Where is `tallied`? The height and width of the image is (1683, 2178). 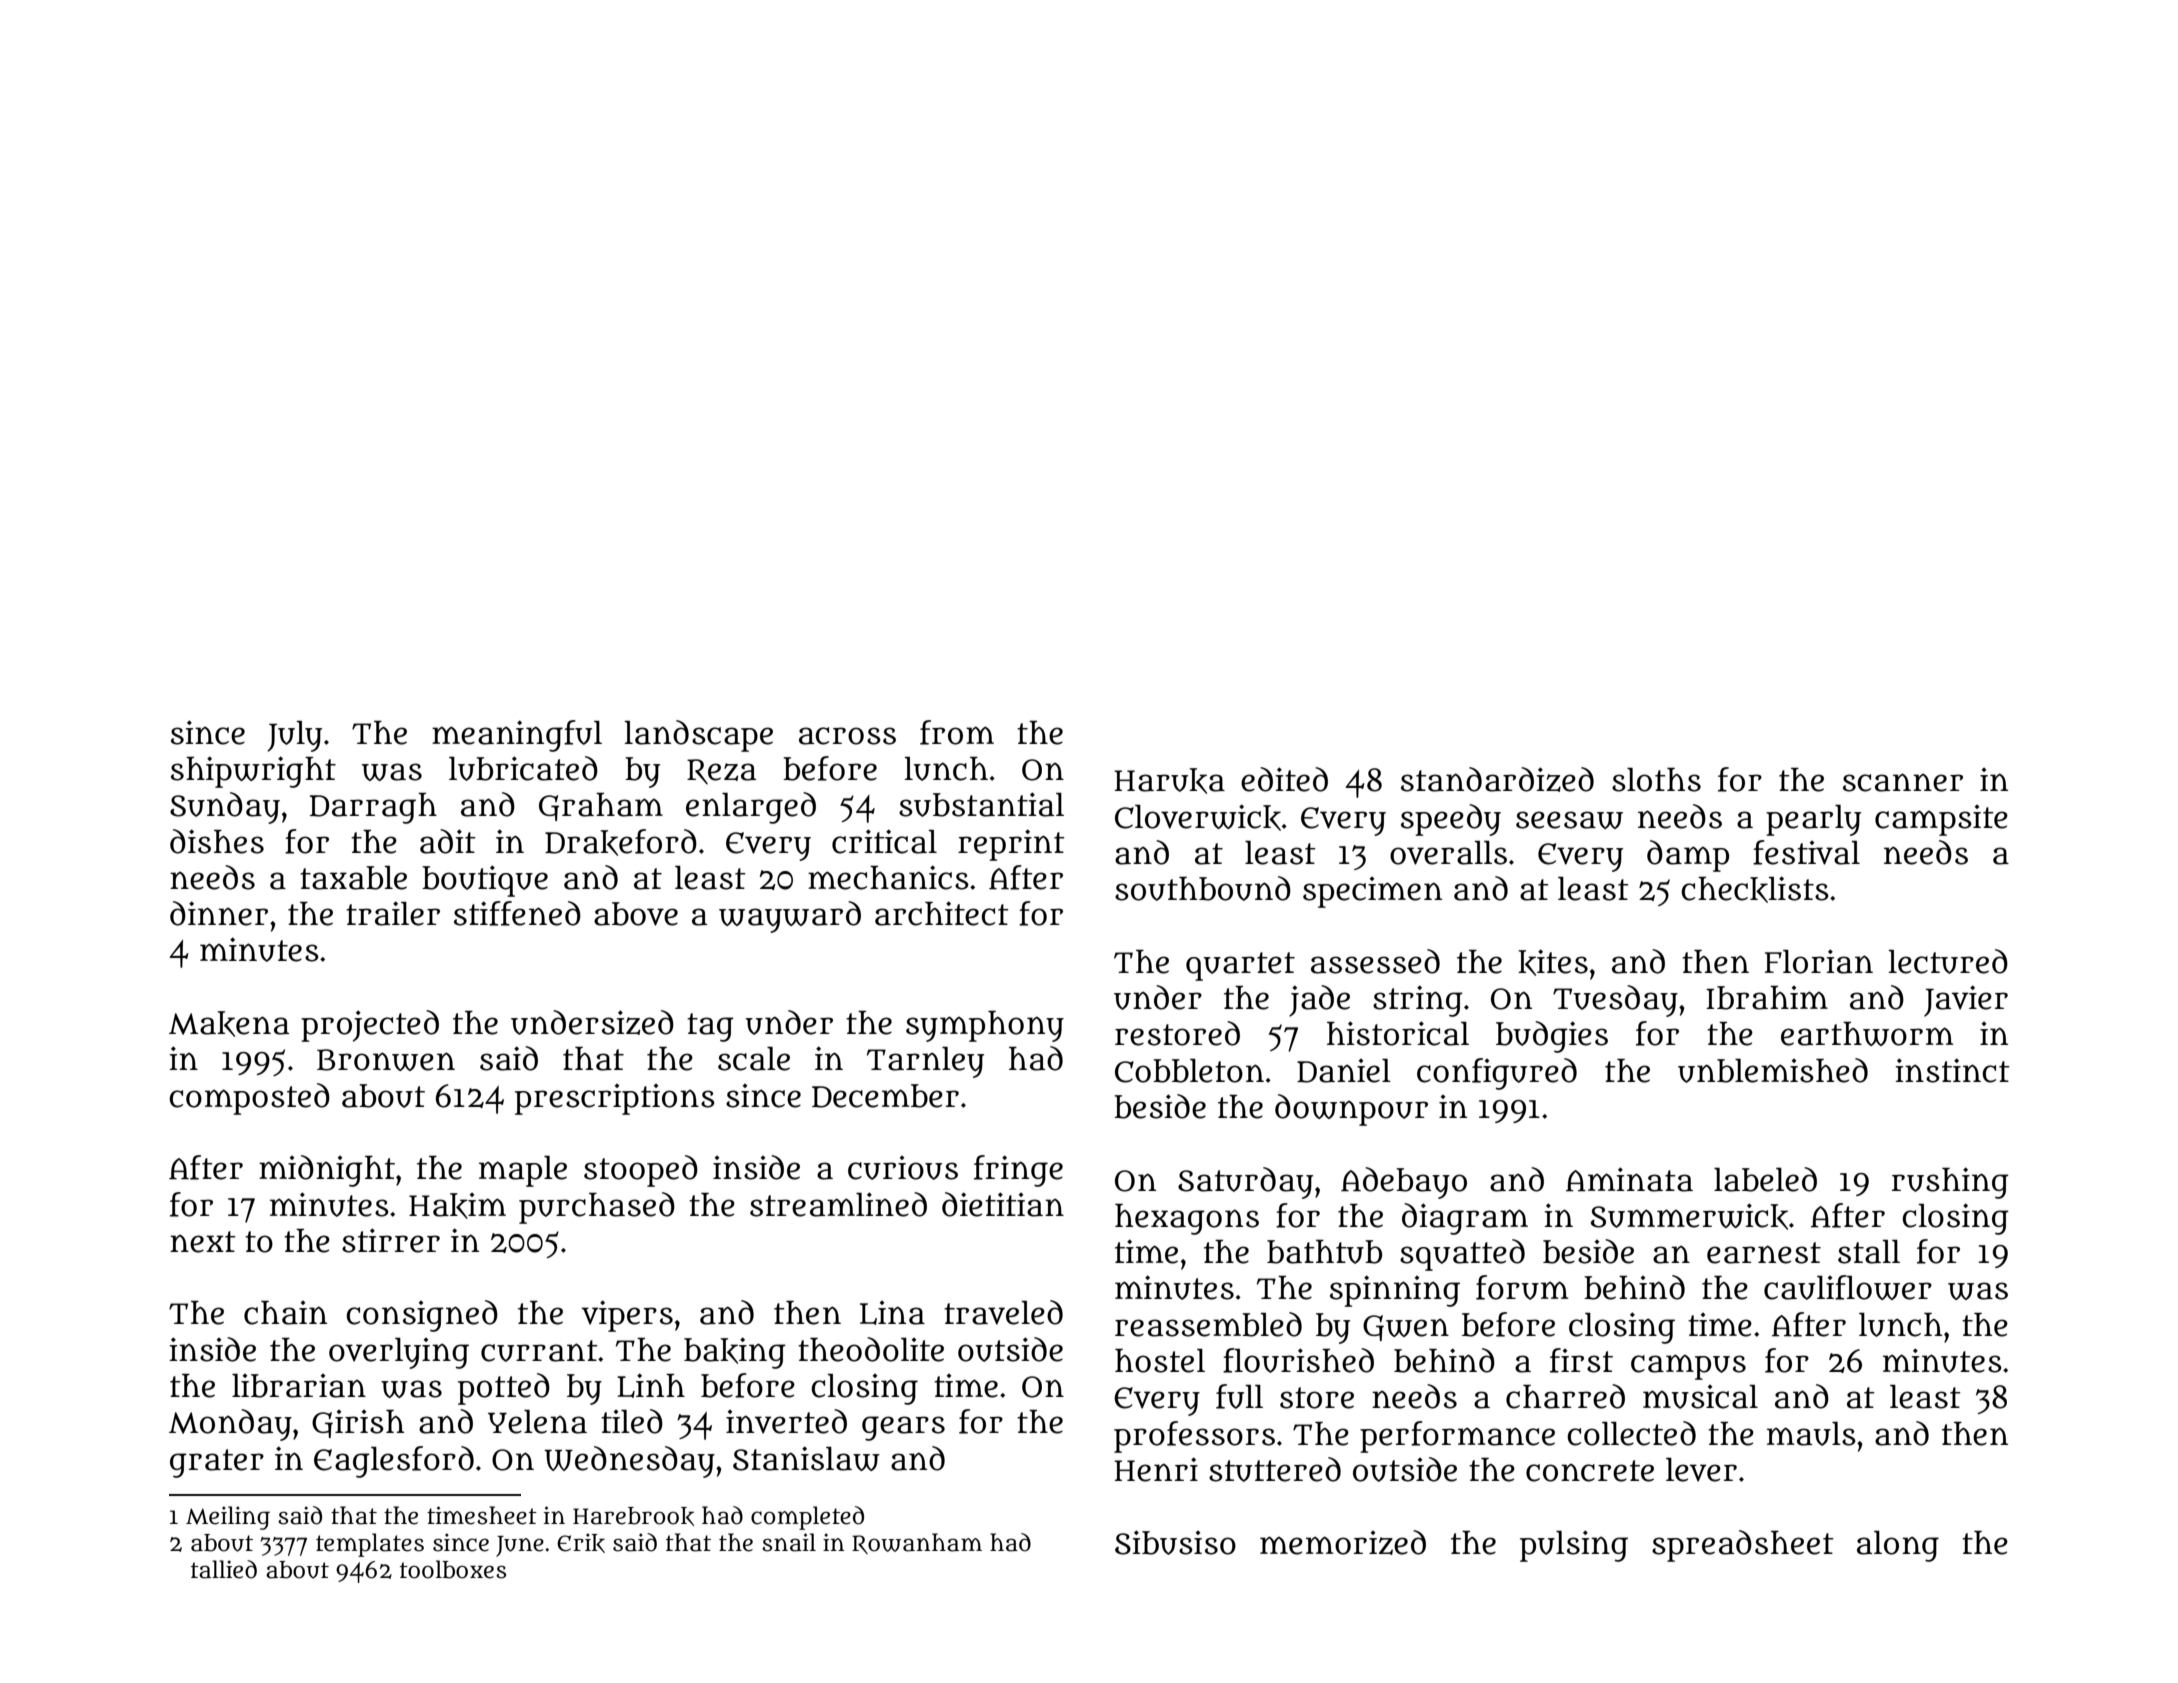
tallied is located at coordinates (224, 1569).
